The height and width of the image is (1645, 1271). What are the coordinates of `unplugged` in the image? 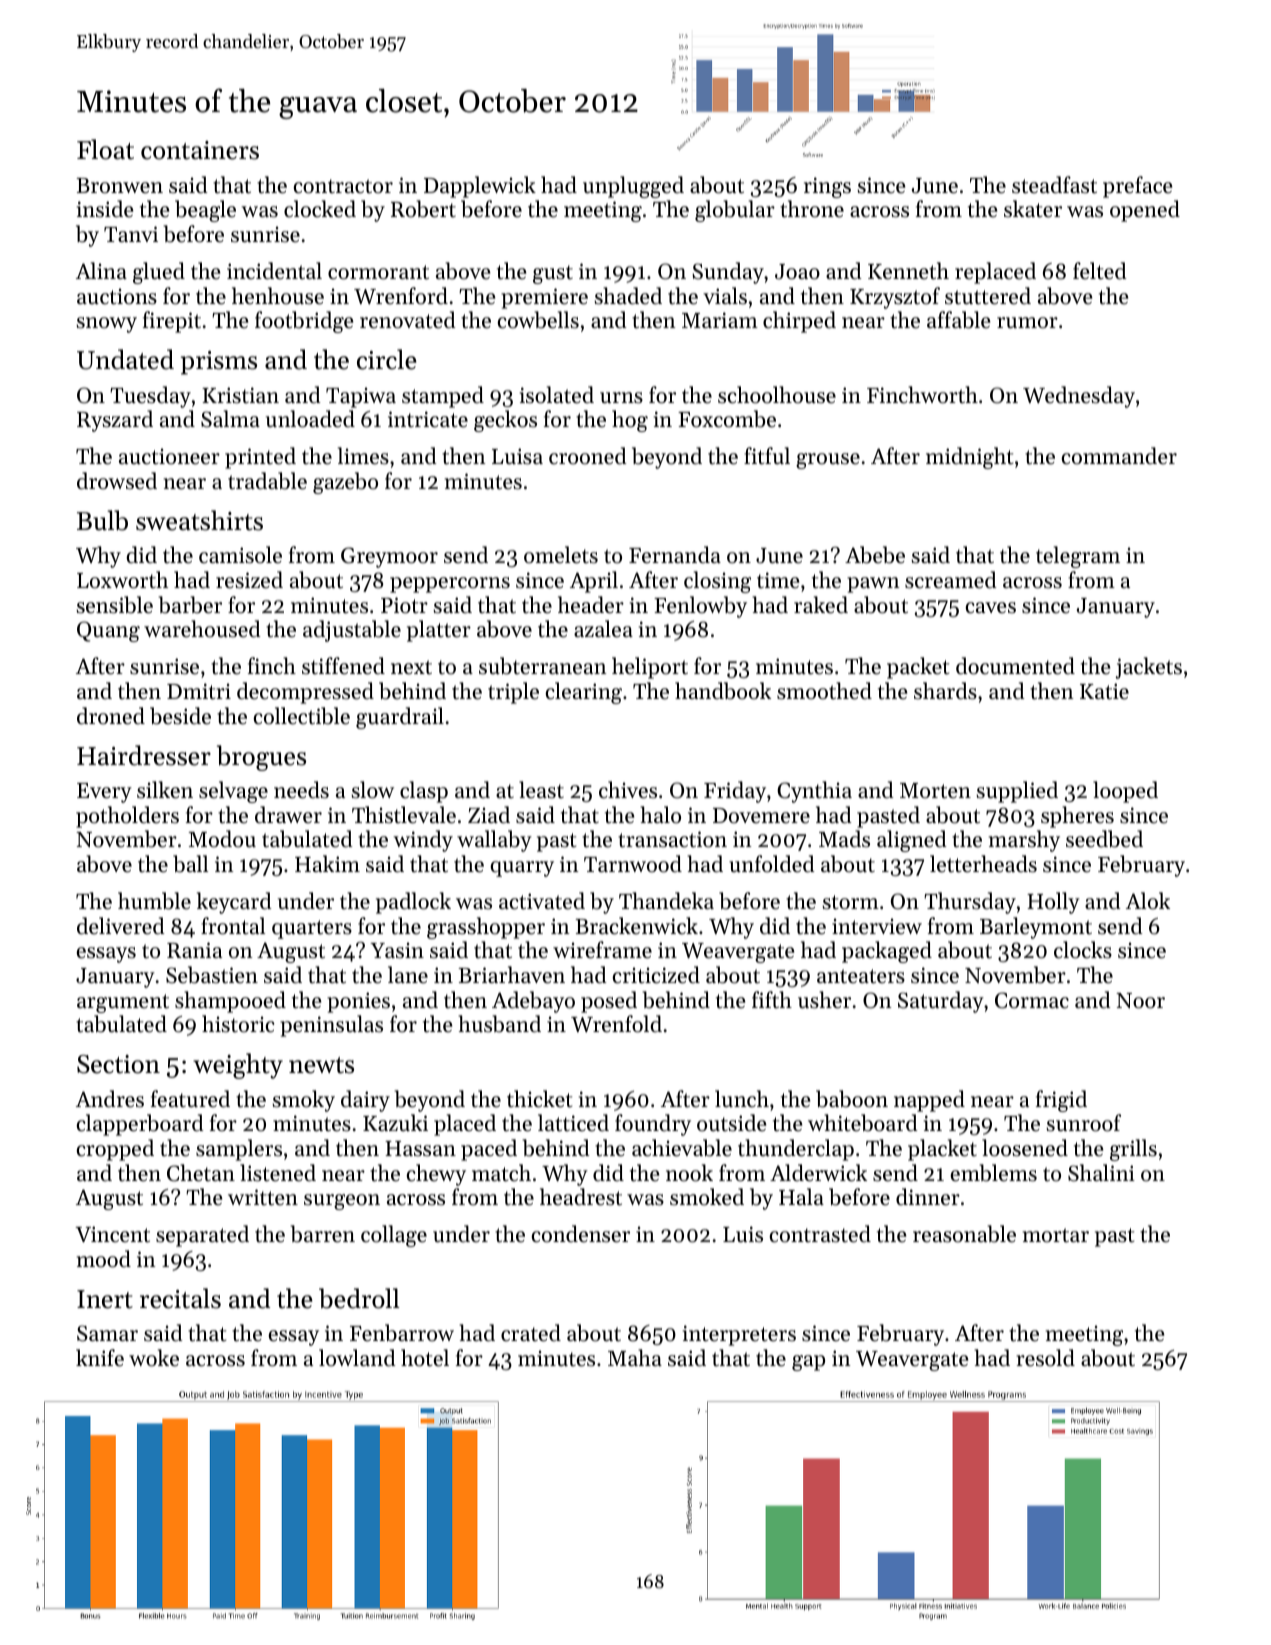 It's located at (633, 187).
